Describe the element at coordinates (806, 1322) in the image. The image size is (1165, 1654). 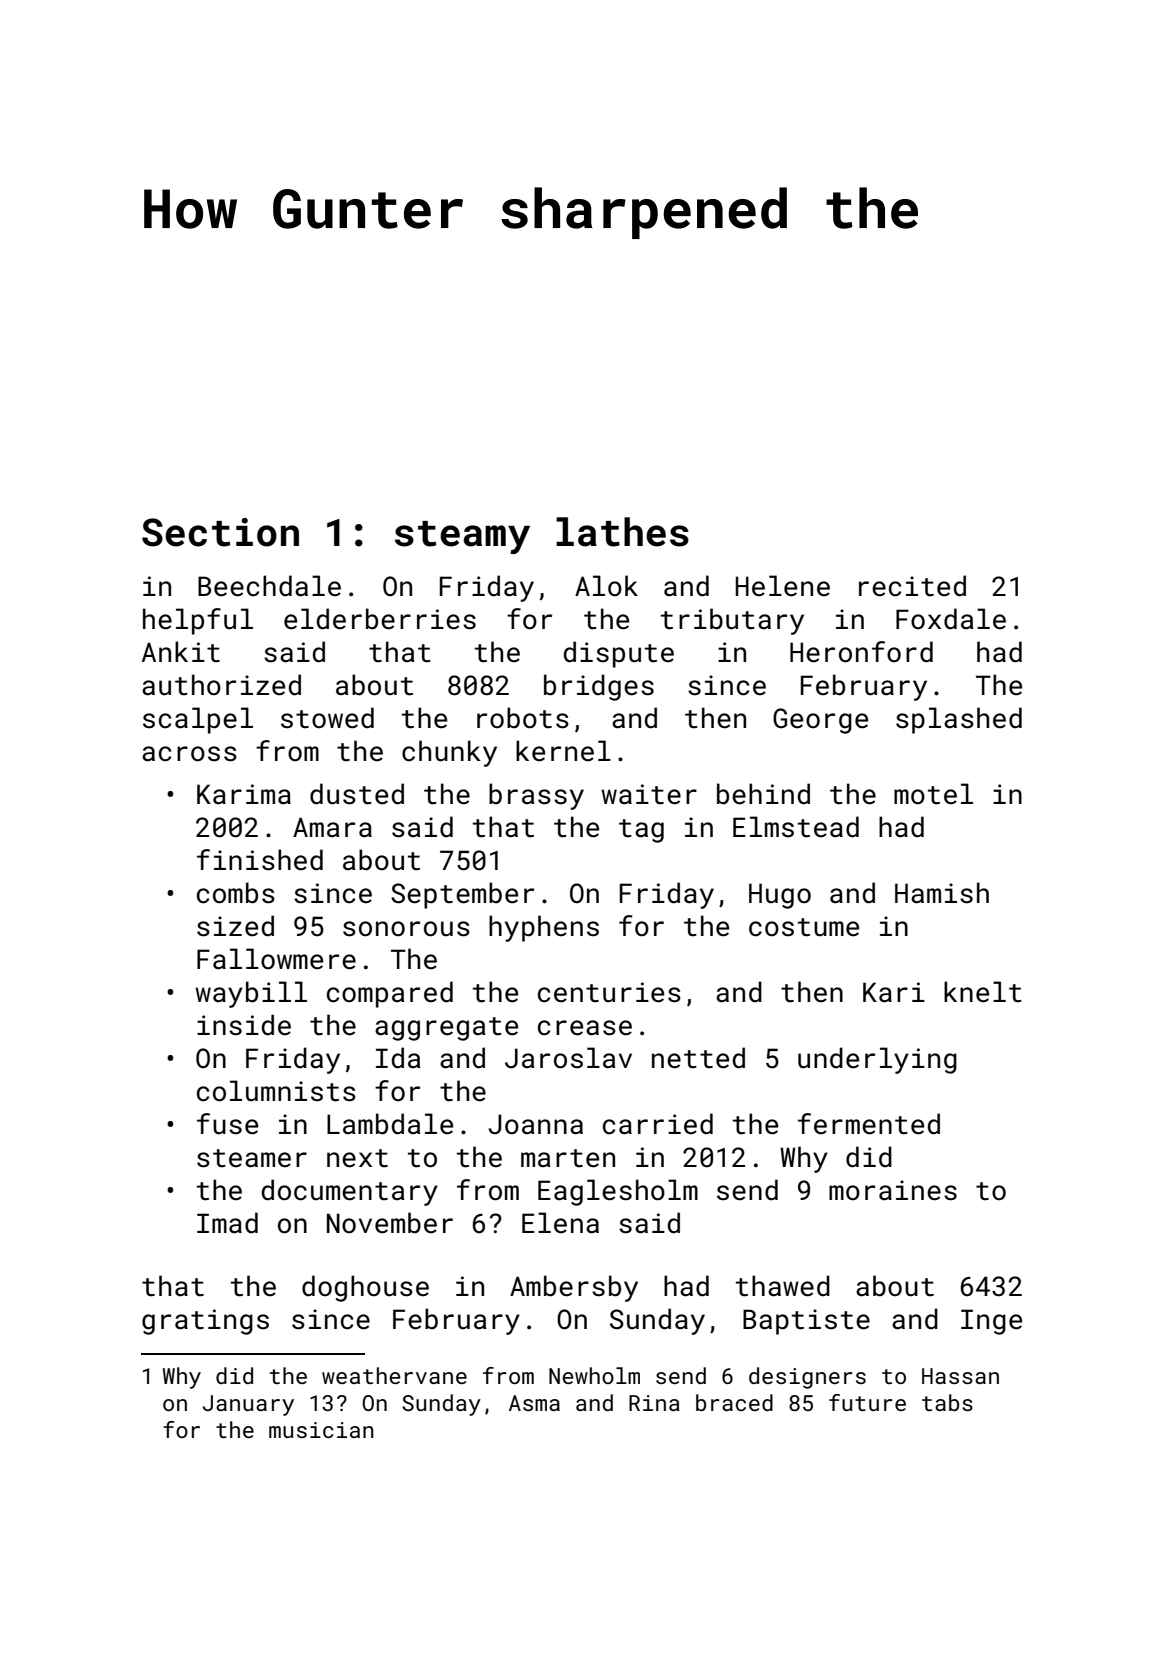
I see `Baptiste` at that location.
